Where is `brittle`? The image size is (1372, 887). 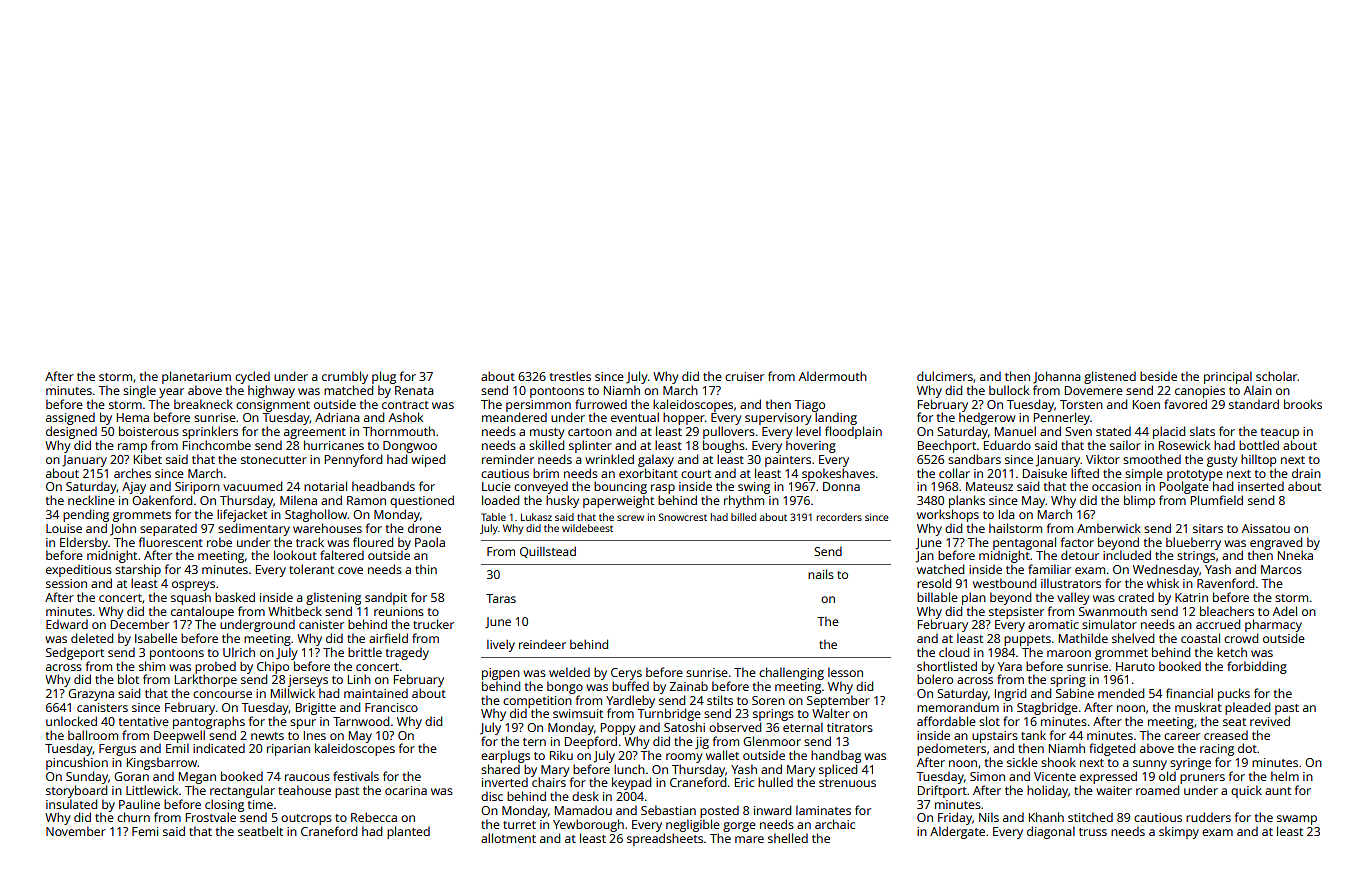 brittle is located at coordinates (365, 652).
